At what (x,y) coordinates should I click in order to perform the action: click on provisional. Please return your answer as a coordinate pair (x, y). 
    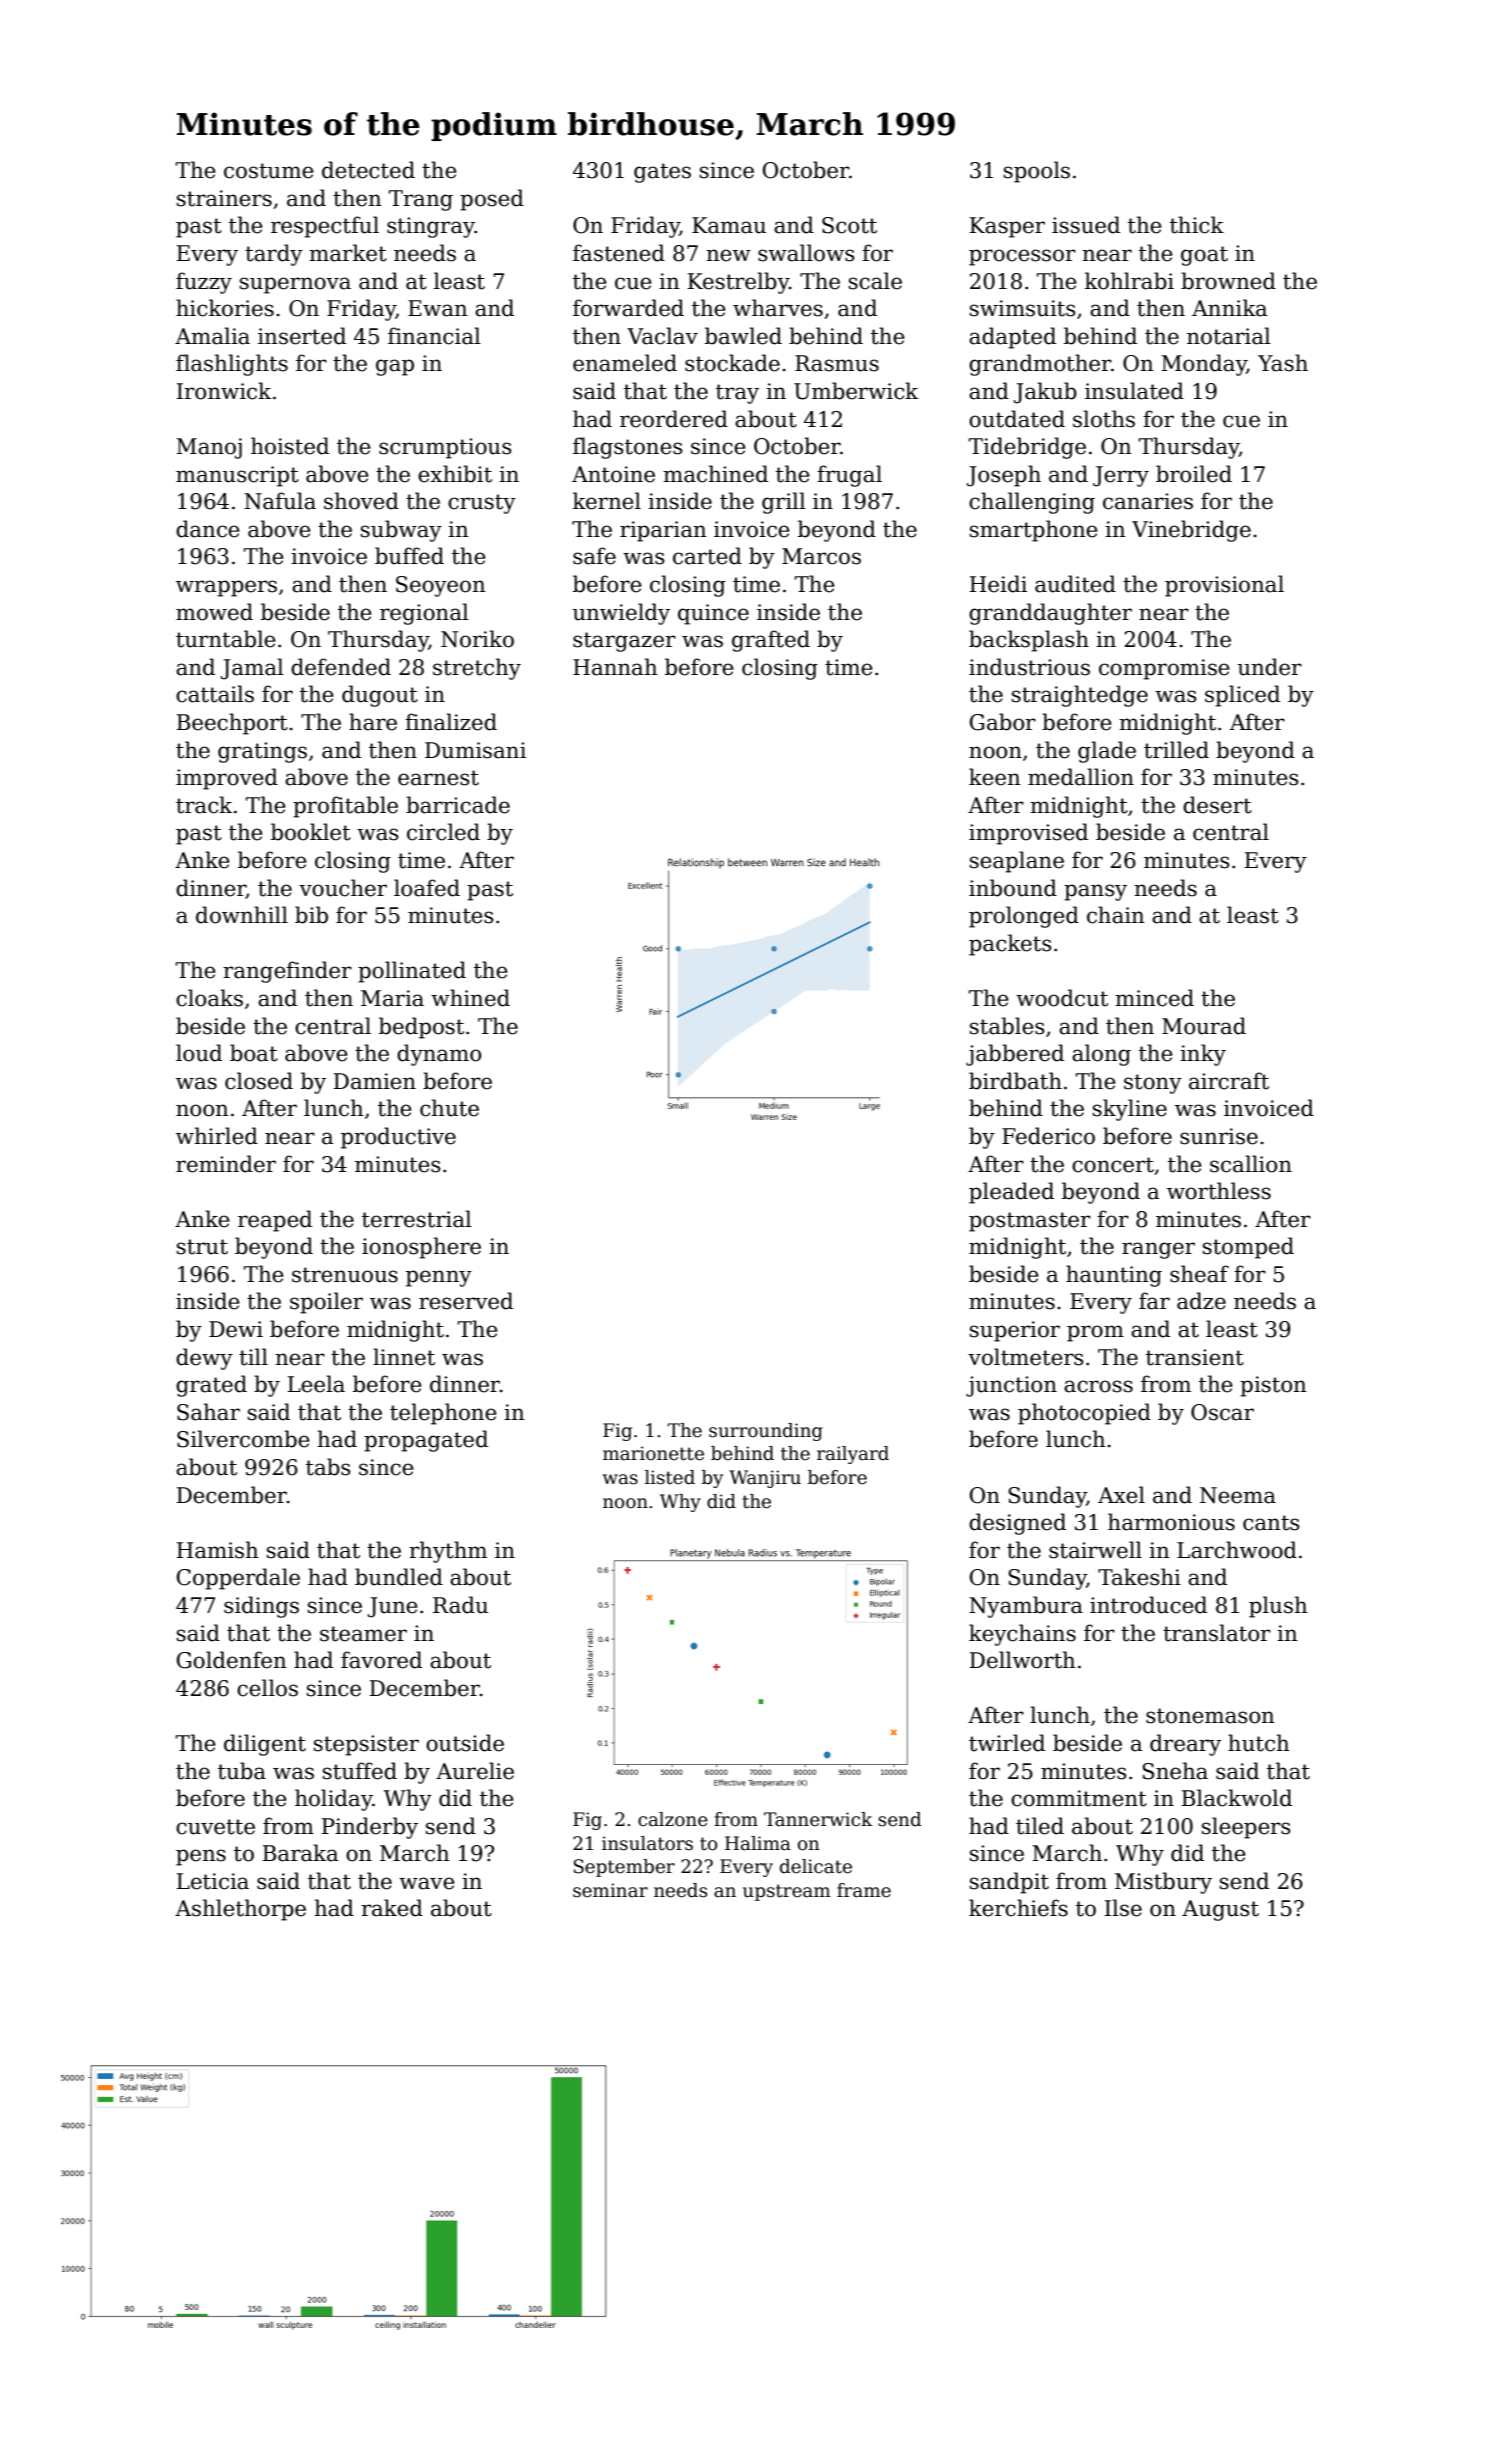
    Looking at the image, I should click on (1224, 586).
